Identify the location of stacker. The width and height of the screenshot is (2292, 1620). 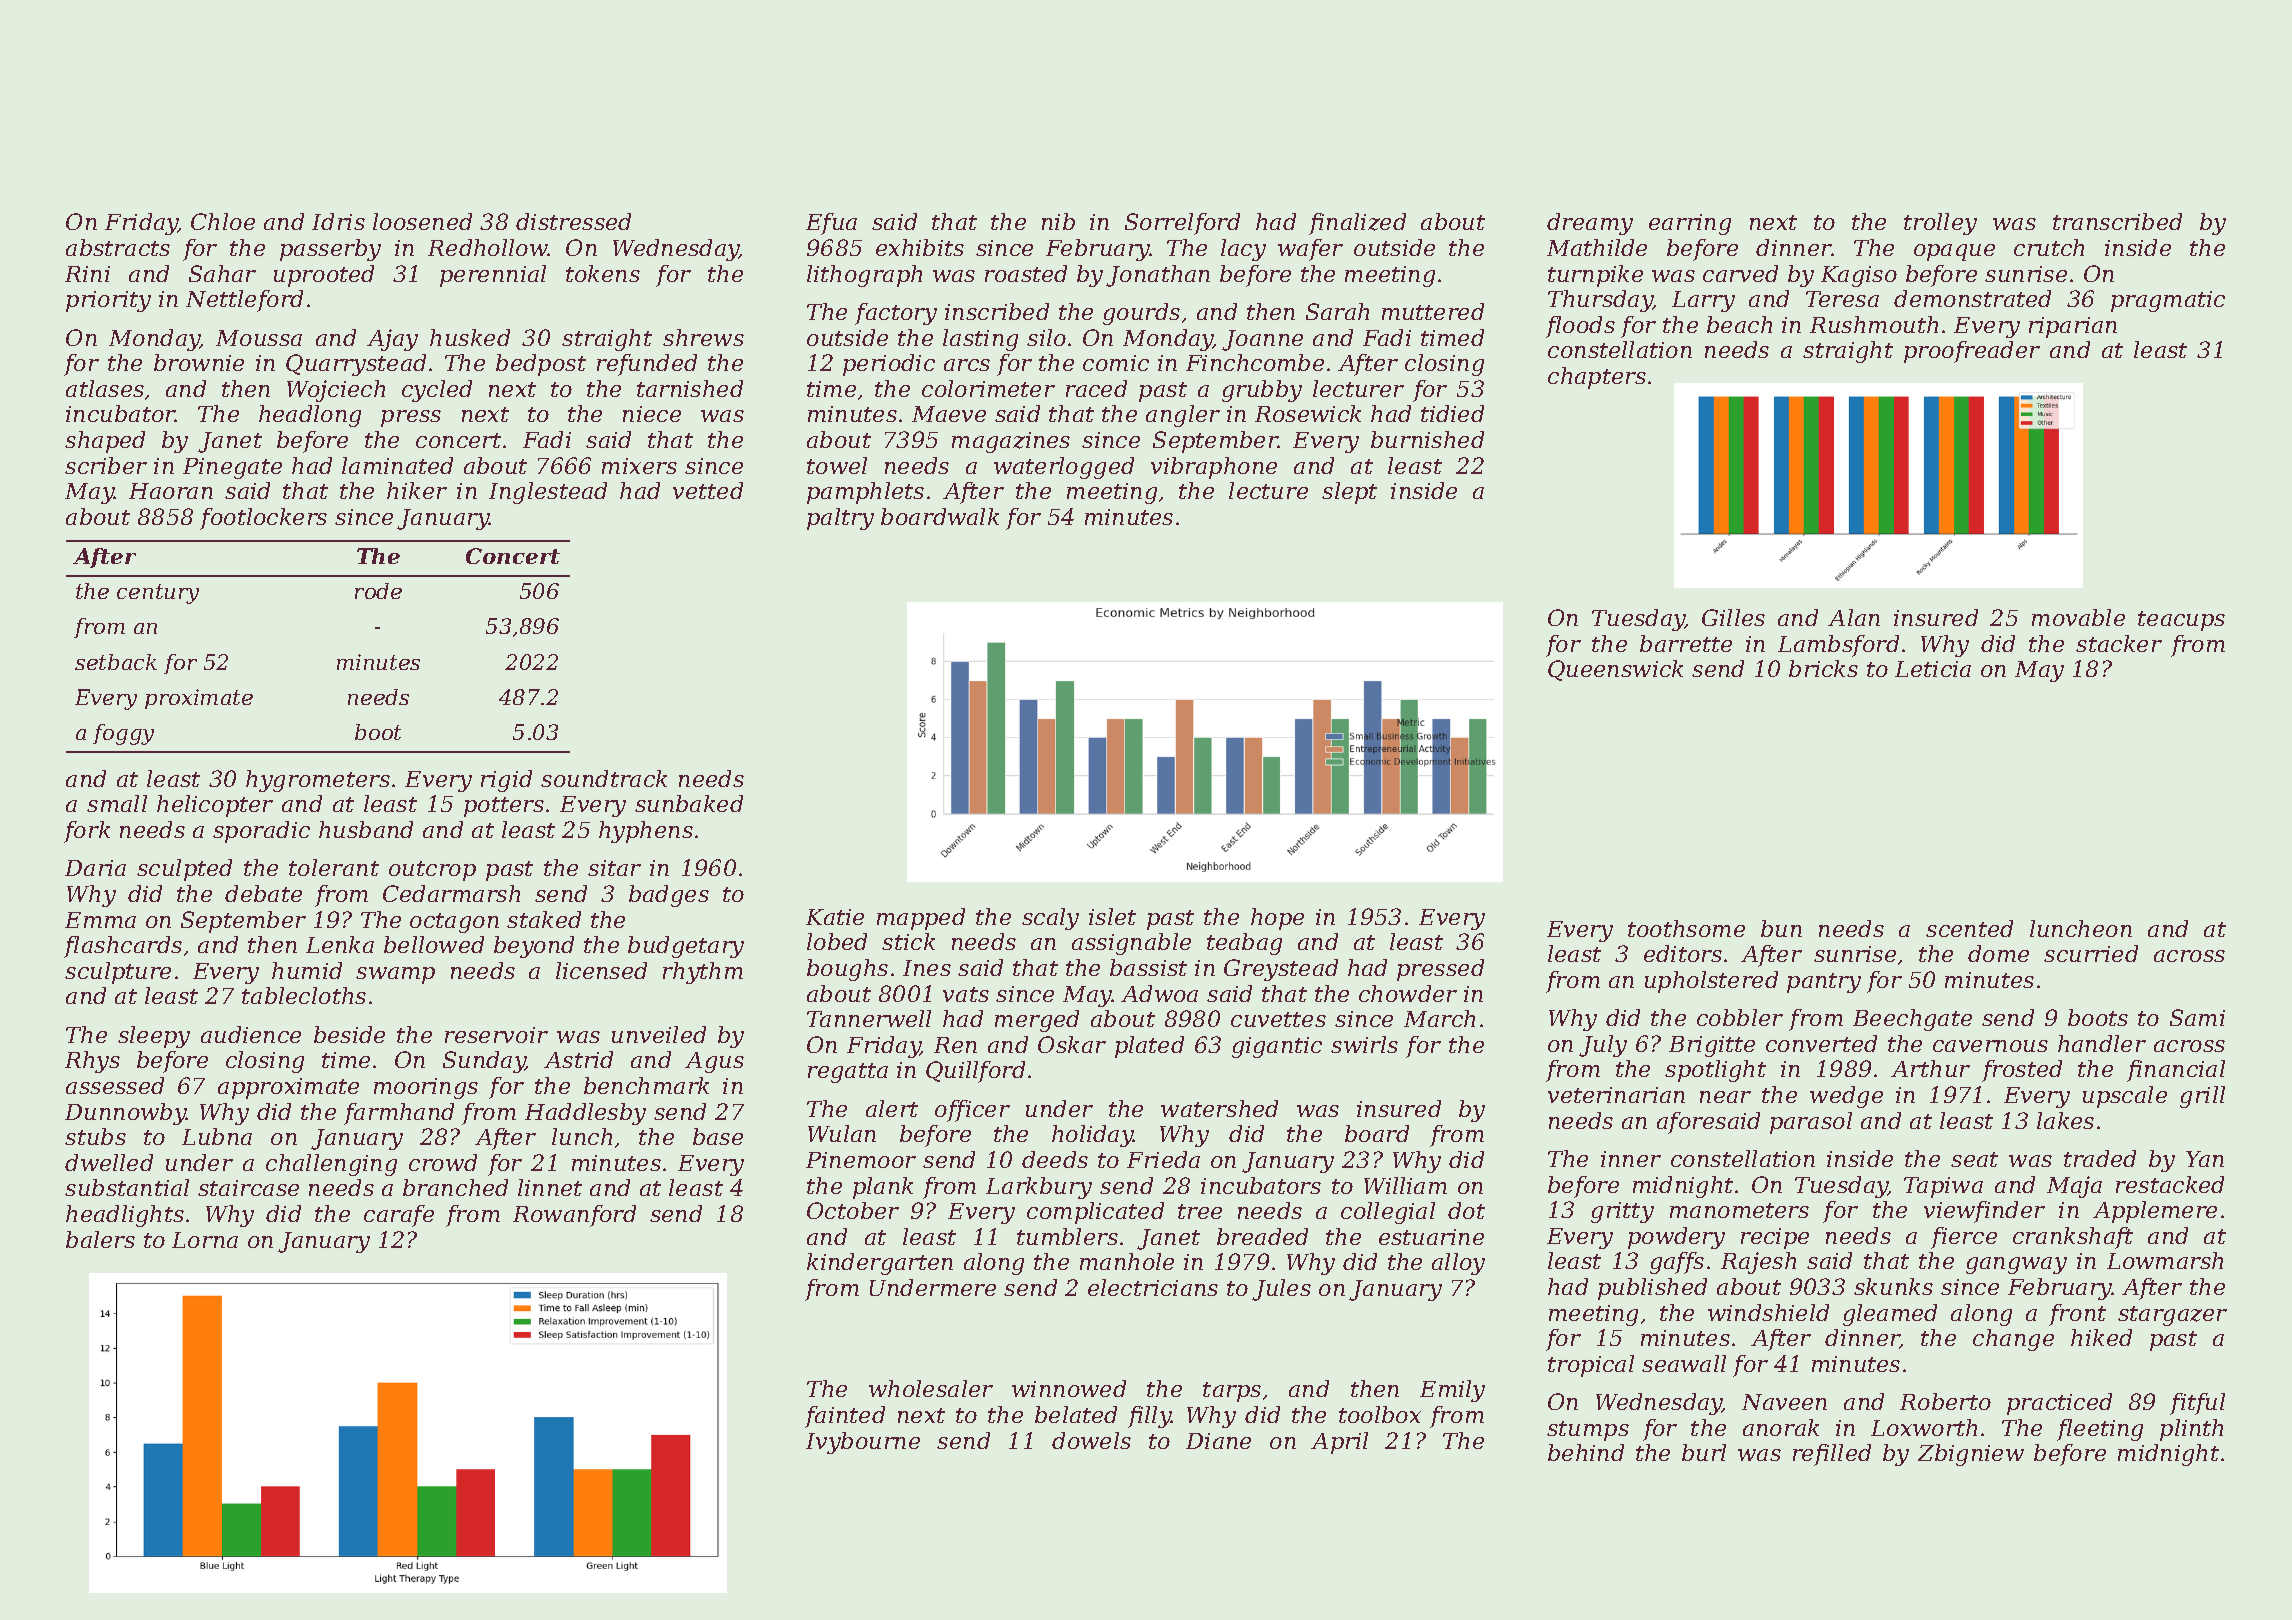
(2119, 643).
